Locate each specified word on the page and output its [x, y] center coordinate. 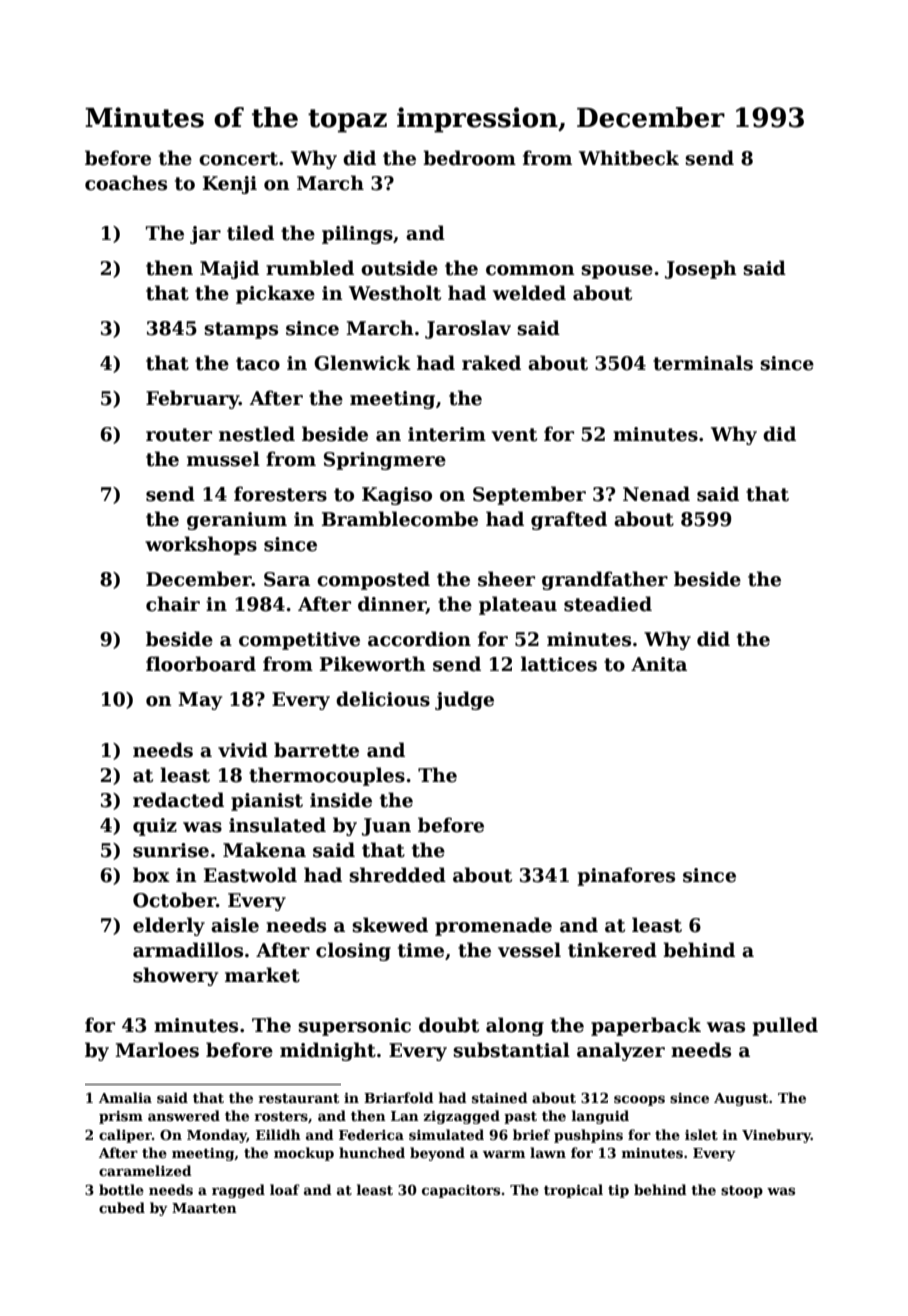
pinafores [626, 876]
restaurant [299, 1098]
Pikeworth [373, 664]
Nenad [656, 494]
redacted [178, 800]
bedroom [469, 158]
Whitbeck [629, 158]
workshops [201, 545]
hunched [372, 1152]
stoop [742, 1192]
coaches [126, 183]
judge [464, 700]
